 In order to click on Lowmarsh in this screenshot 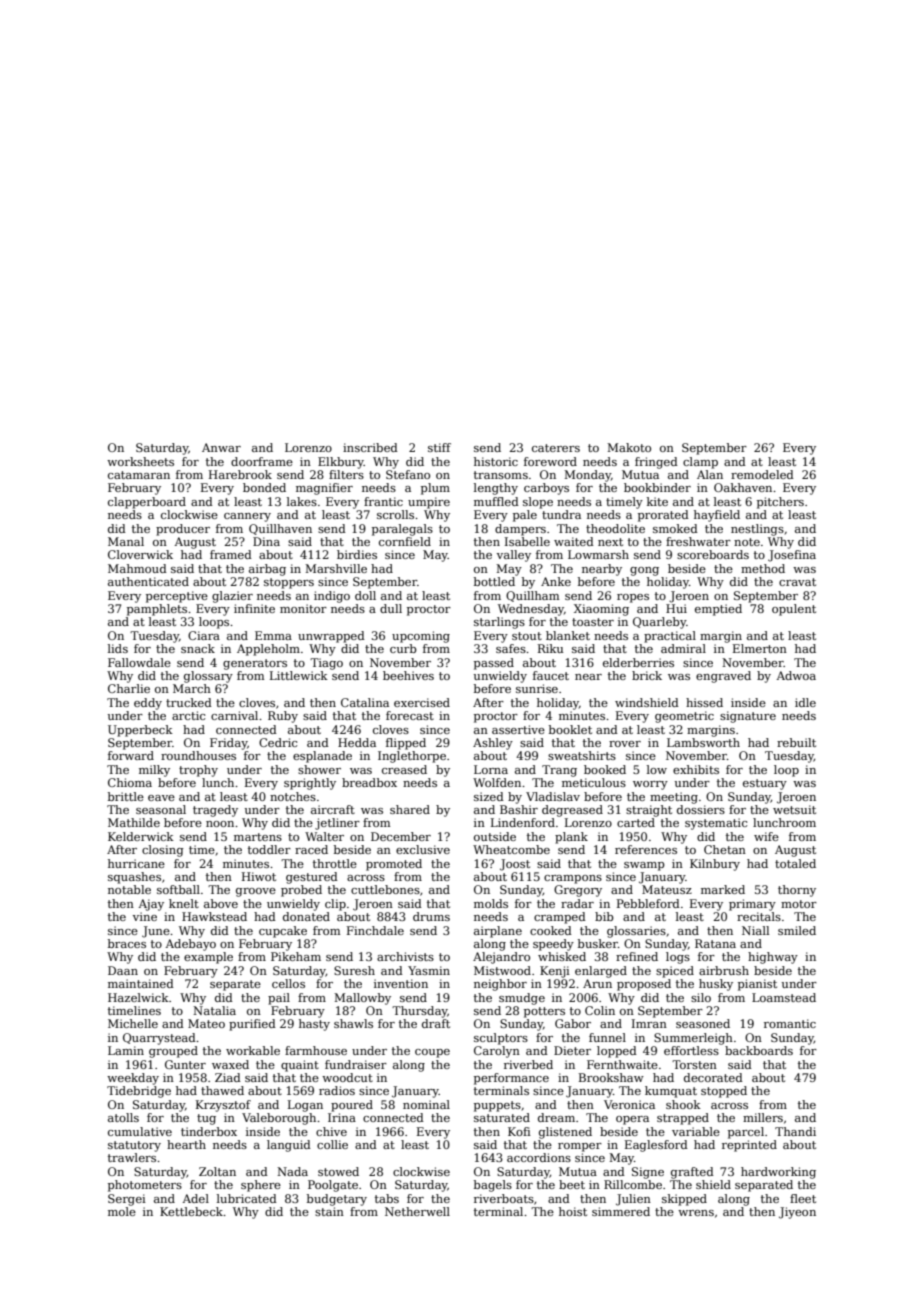, I will do `click(598, 554)`.
